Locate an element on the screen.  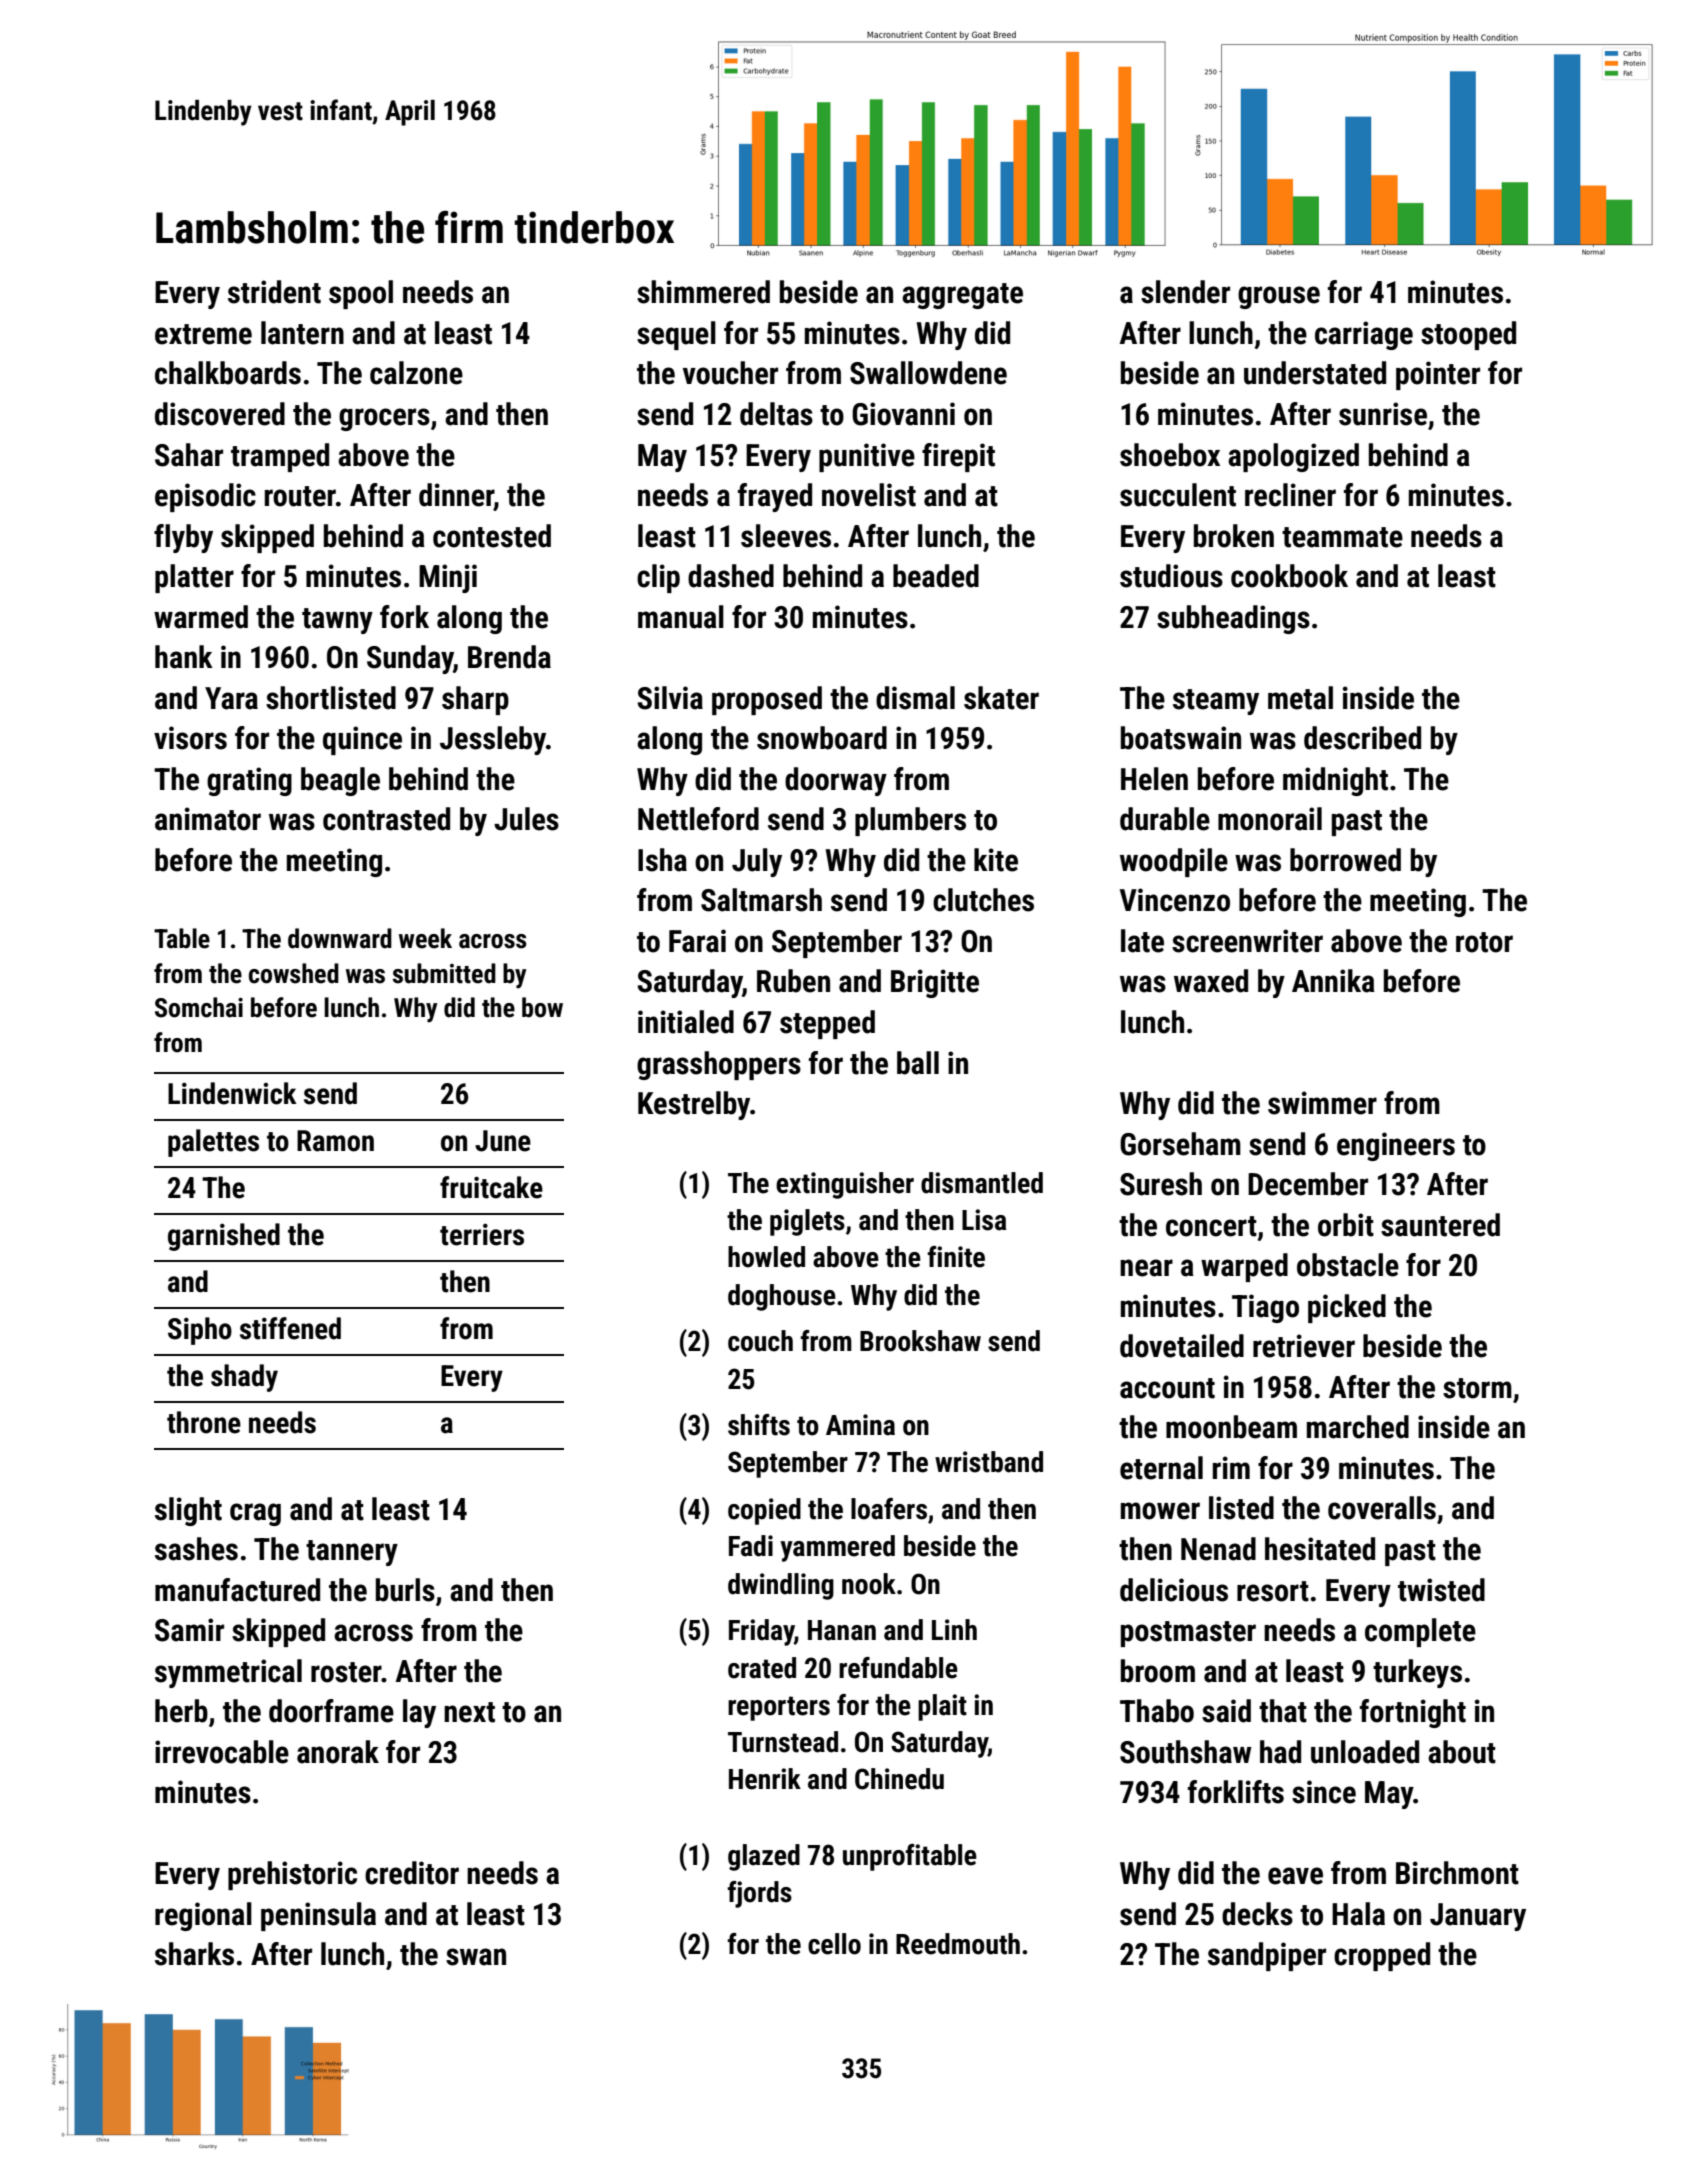
metal is located at coordinates (1300, 698).
